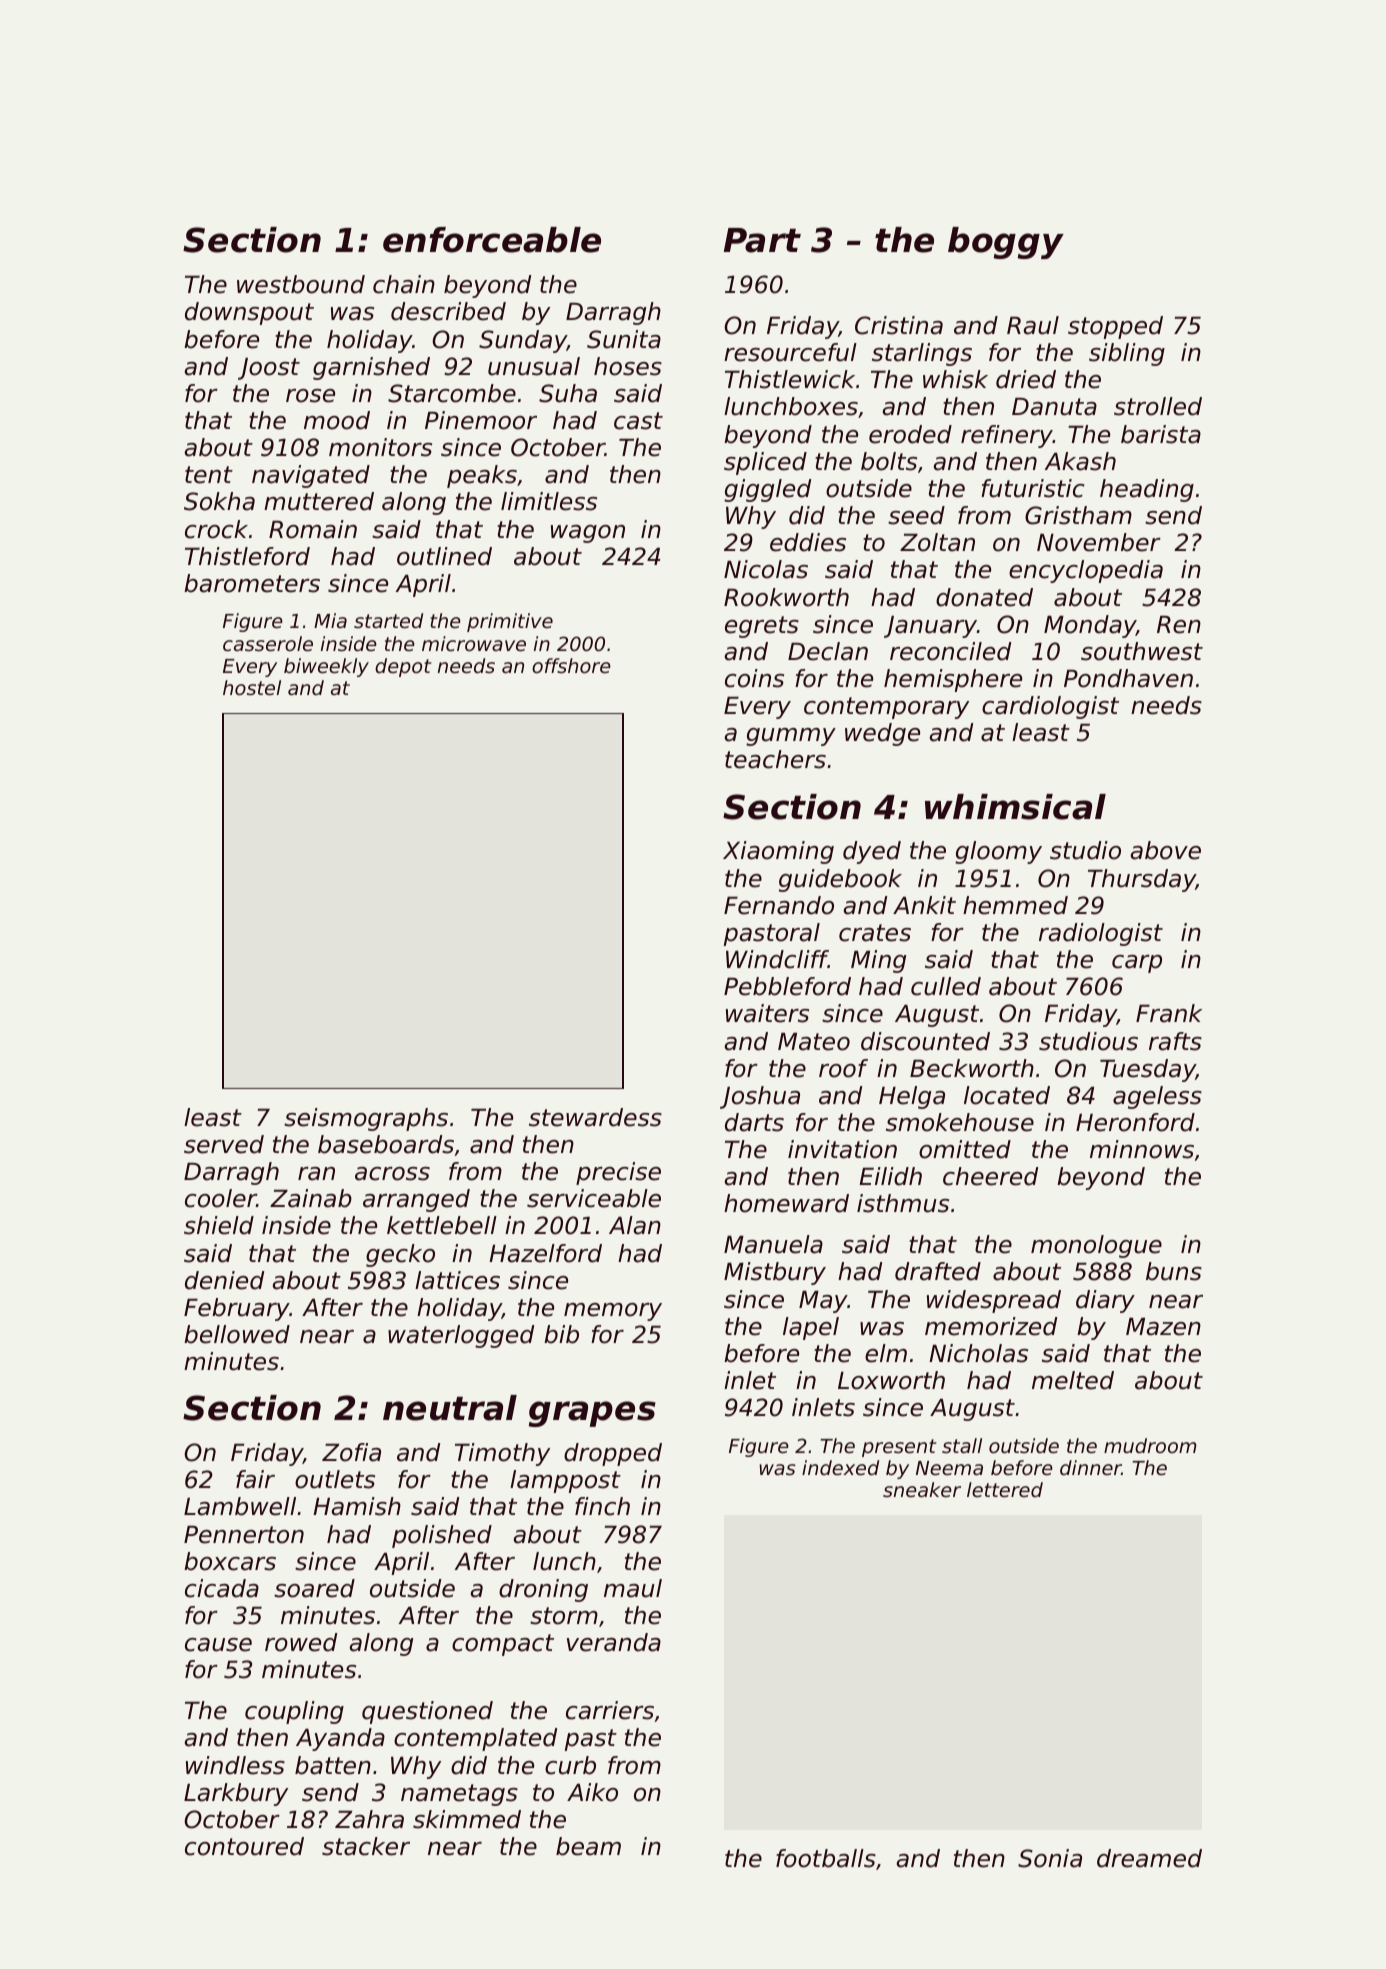 This screenshot has height=1969, width=1386. I want to click on southwest, so click(1142, 651).
